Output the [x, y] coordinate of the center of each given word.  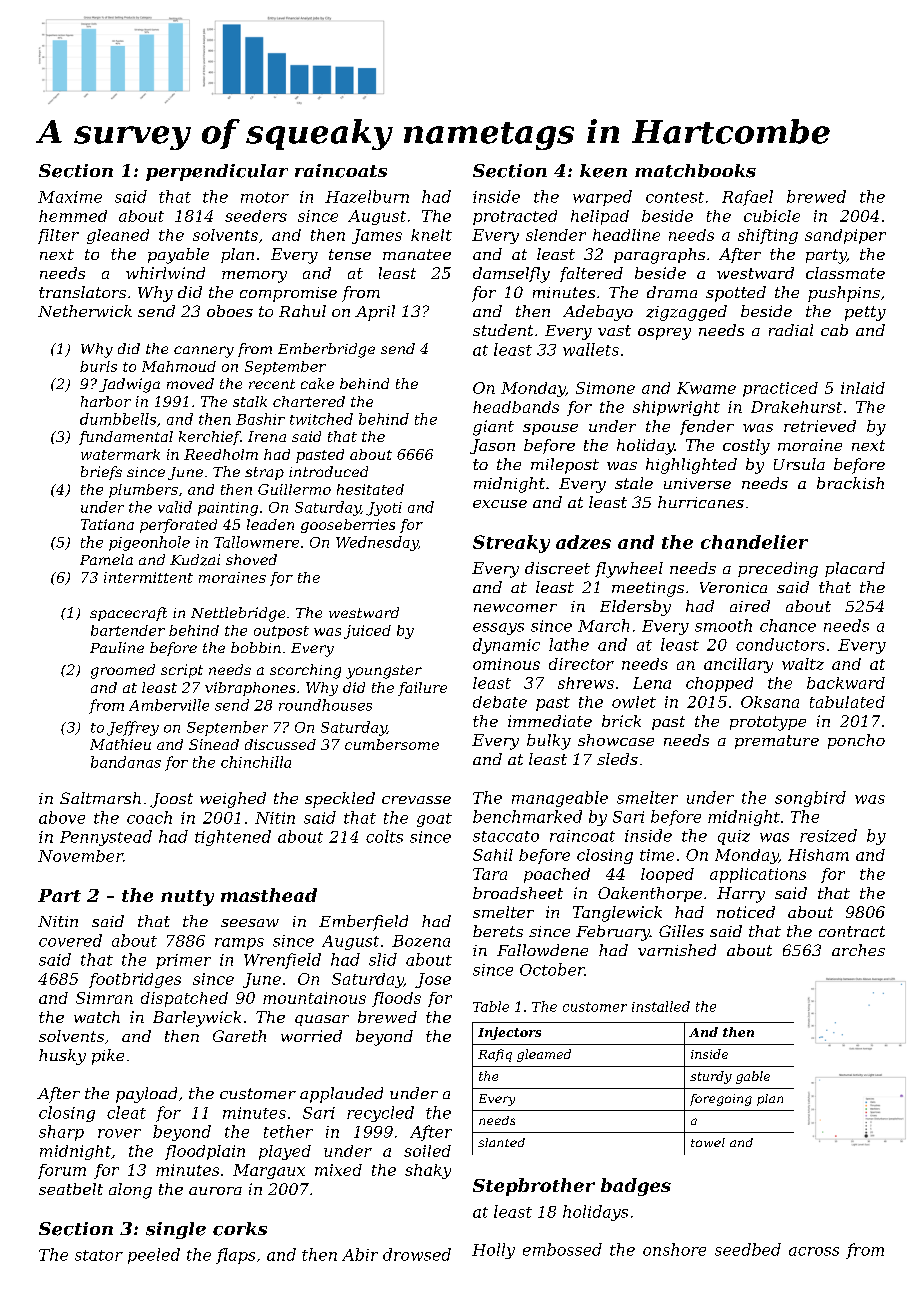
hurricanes [701, 502]
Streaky [511, 544]
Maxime [70, 197]
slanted [501, 1142]
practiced [780, 389]
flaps [235, 1256]
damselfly [511, 275]
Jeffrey [133, 728]
